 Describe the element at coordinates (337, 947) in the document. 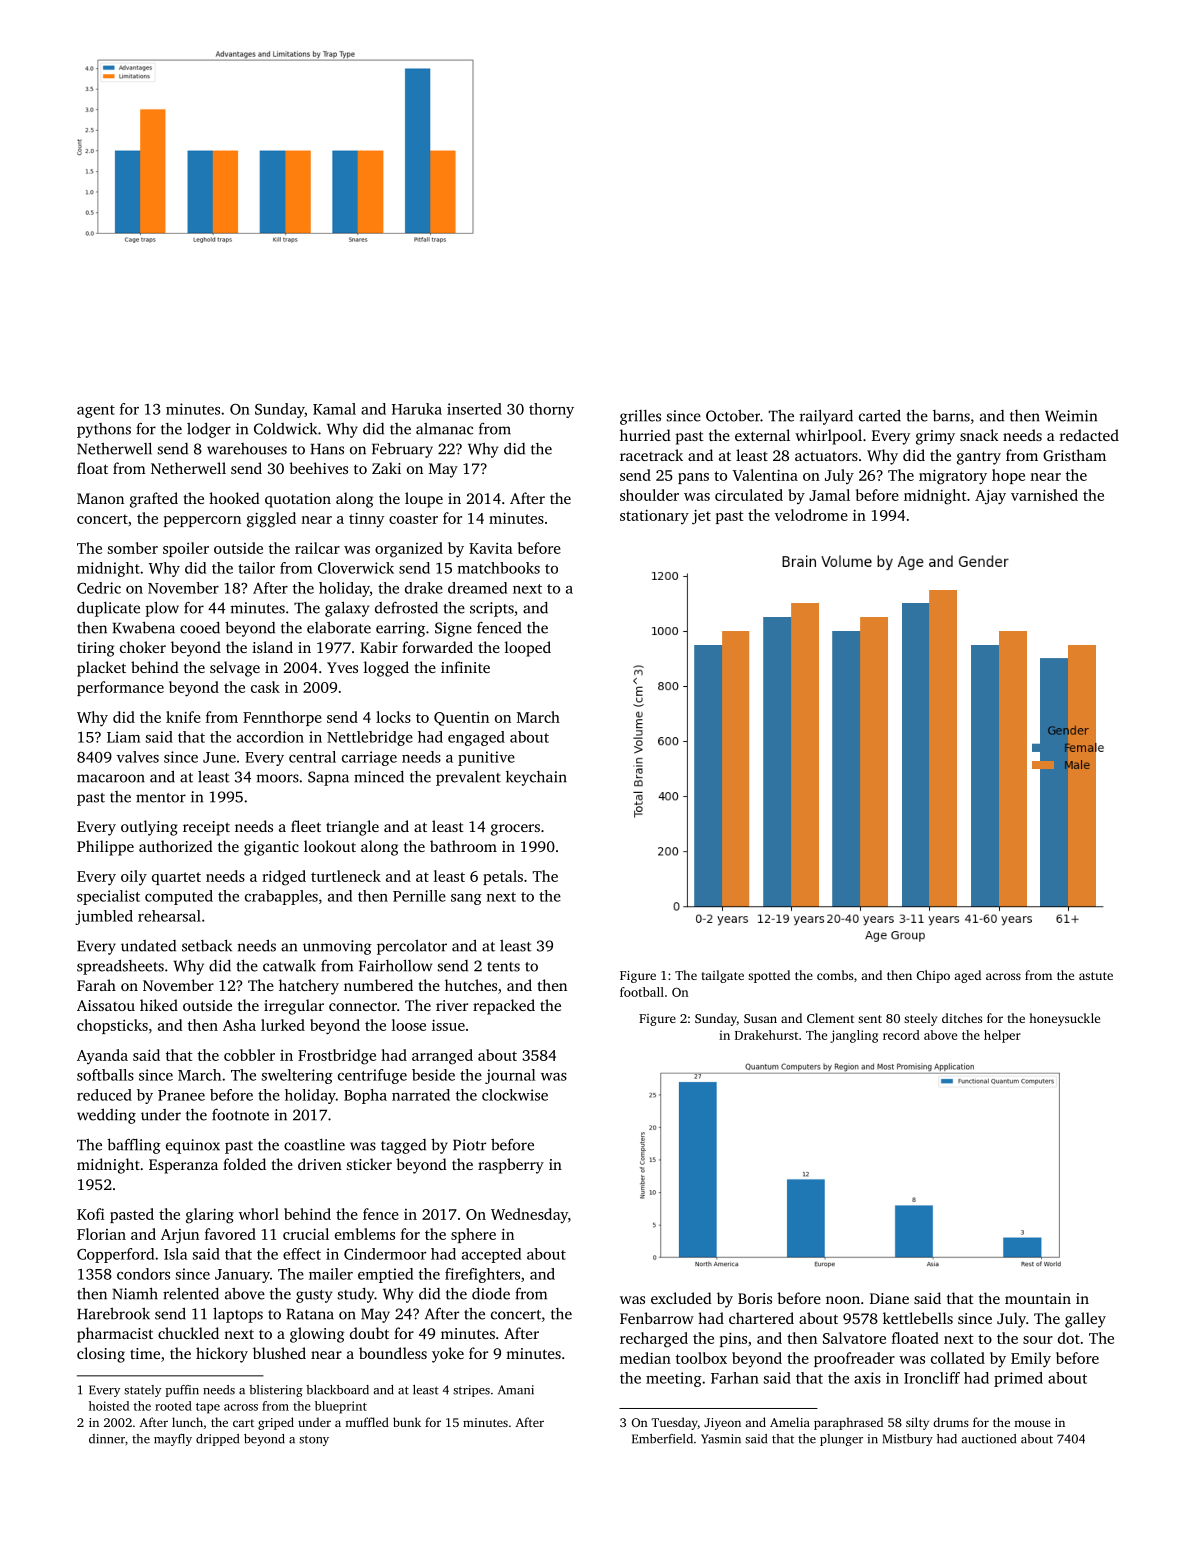

I see `unmoving` at that location.
